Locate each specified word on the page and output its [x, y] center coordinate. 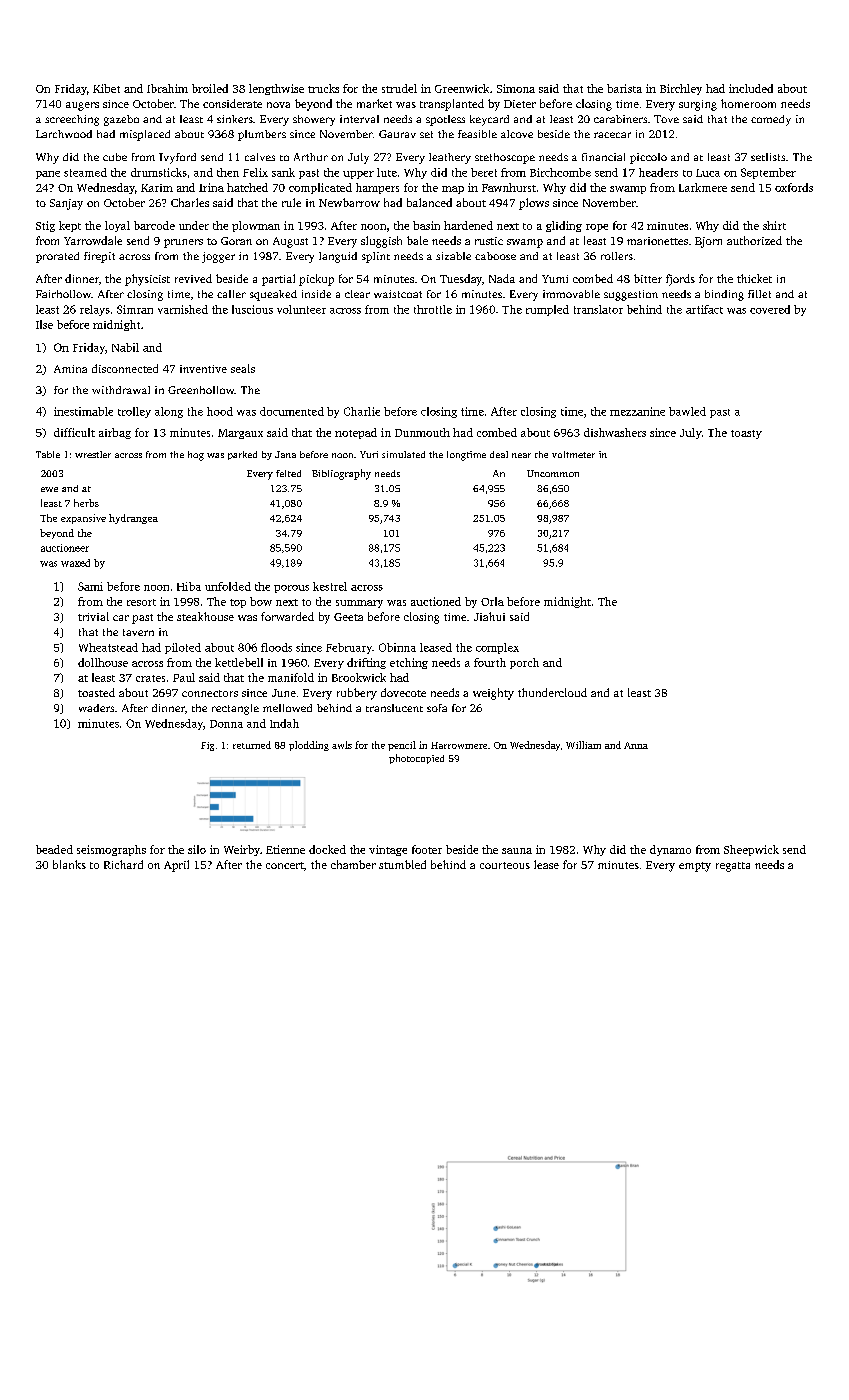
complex [497, 648]
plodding [309, 746]
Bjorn [708, 242]
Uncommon [553, 473]
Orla [492, 601]
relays [95, 310]
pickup [316, 280]
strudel [399, 88]
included [751, 88]
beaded [54, 849]
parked [242, 455]
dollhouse [103, 662]
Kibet [106, 88]
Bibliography [341, 474]
